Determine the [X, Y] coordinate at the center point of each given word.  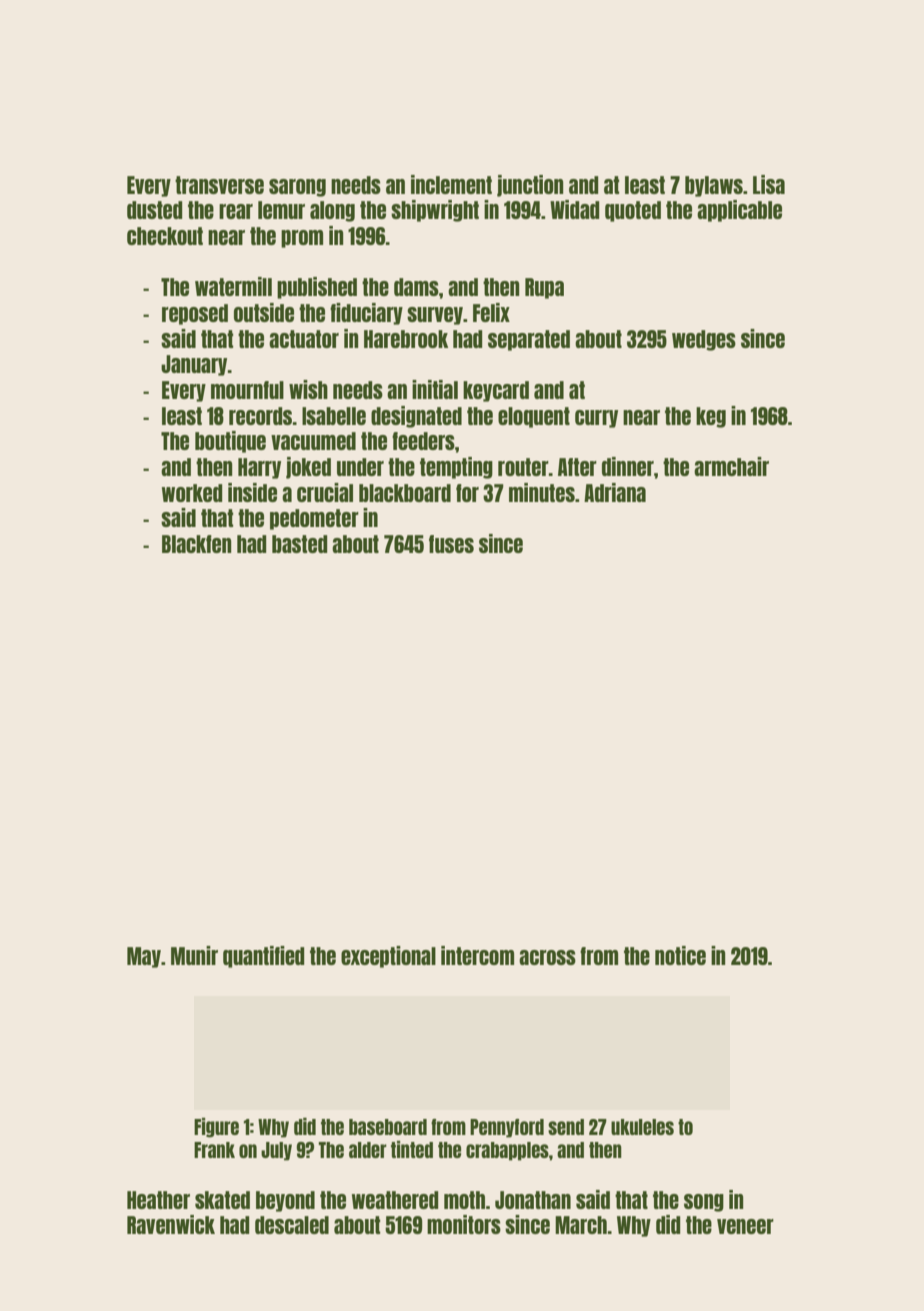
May [144, 957]
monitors [464, 1224]
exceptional [388, 957]
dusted [154, 210]
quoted [633, 211]
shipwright [435, 211]
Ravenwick [171, 1224]
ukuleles [642, 1127]
